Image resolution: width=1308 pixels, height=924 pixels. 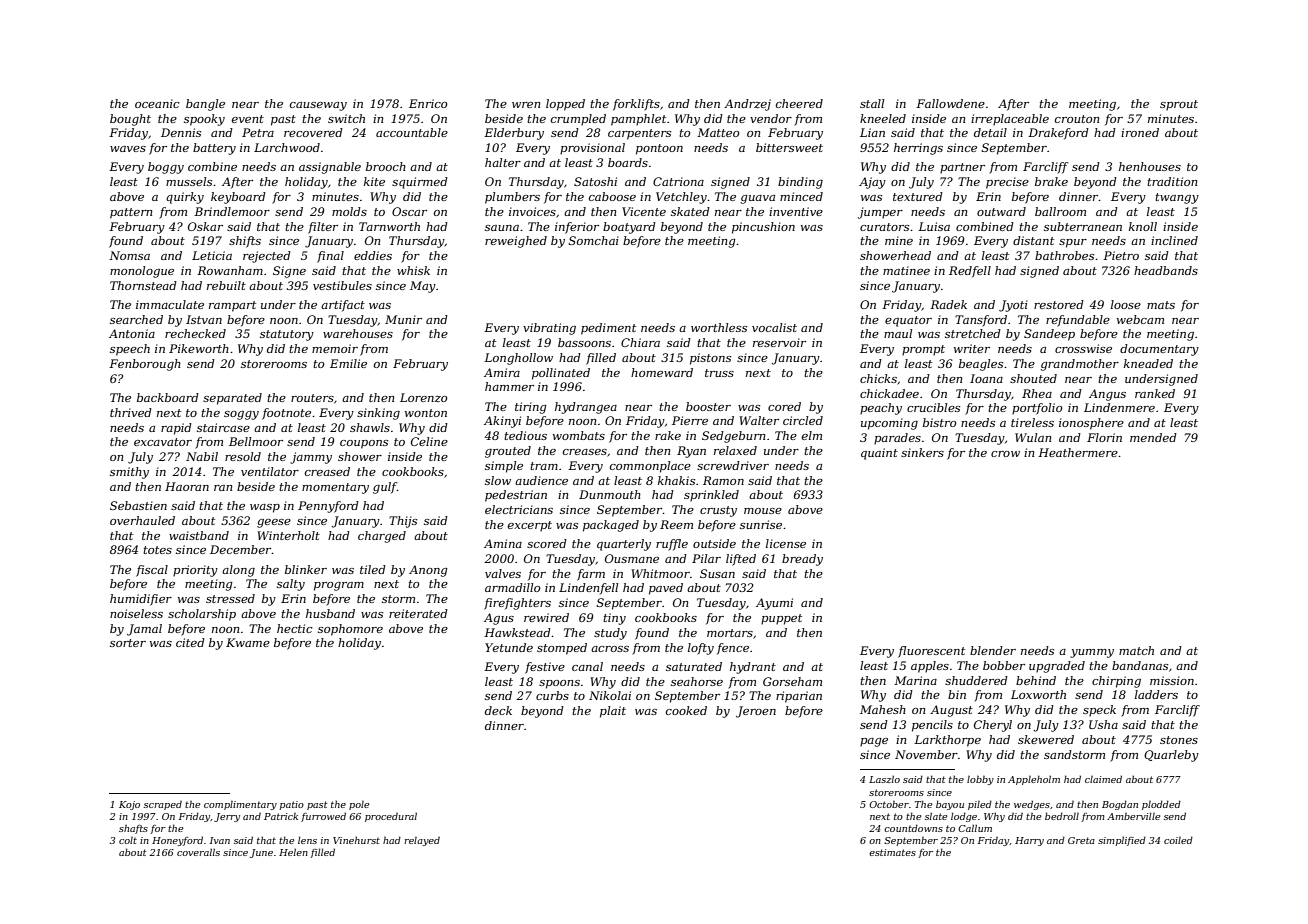 I want to click on bassoons, so click(x=584, y=342).
